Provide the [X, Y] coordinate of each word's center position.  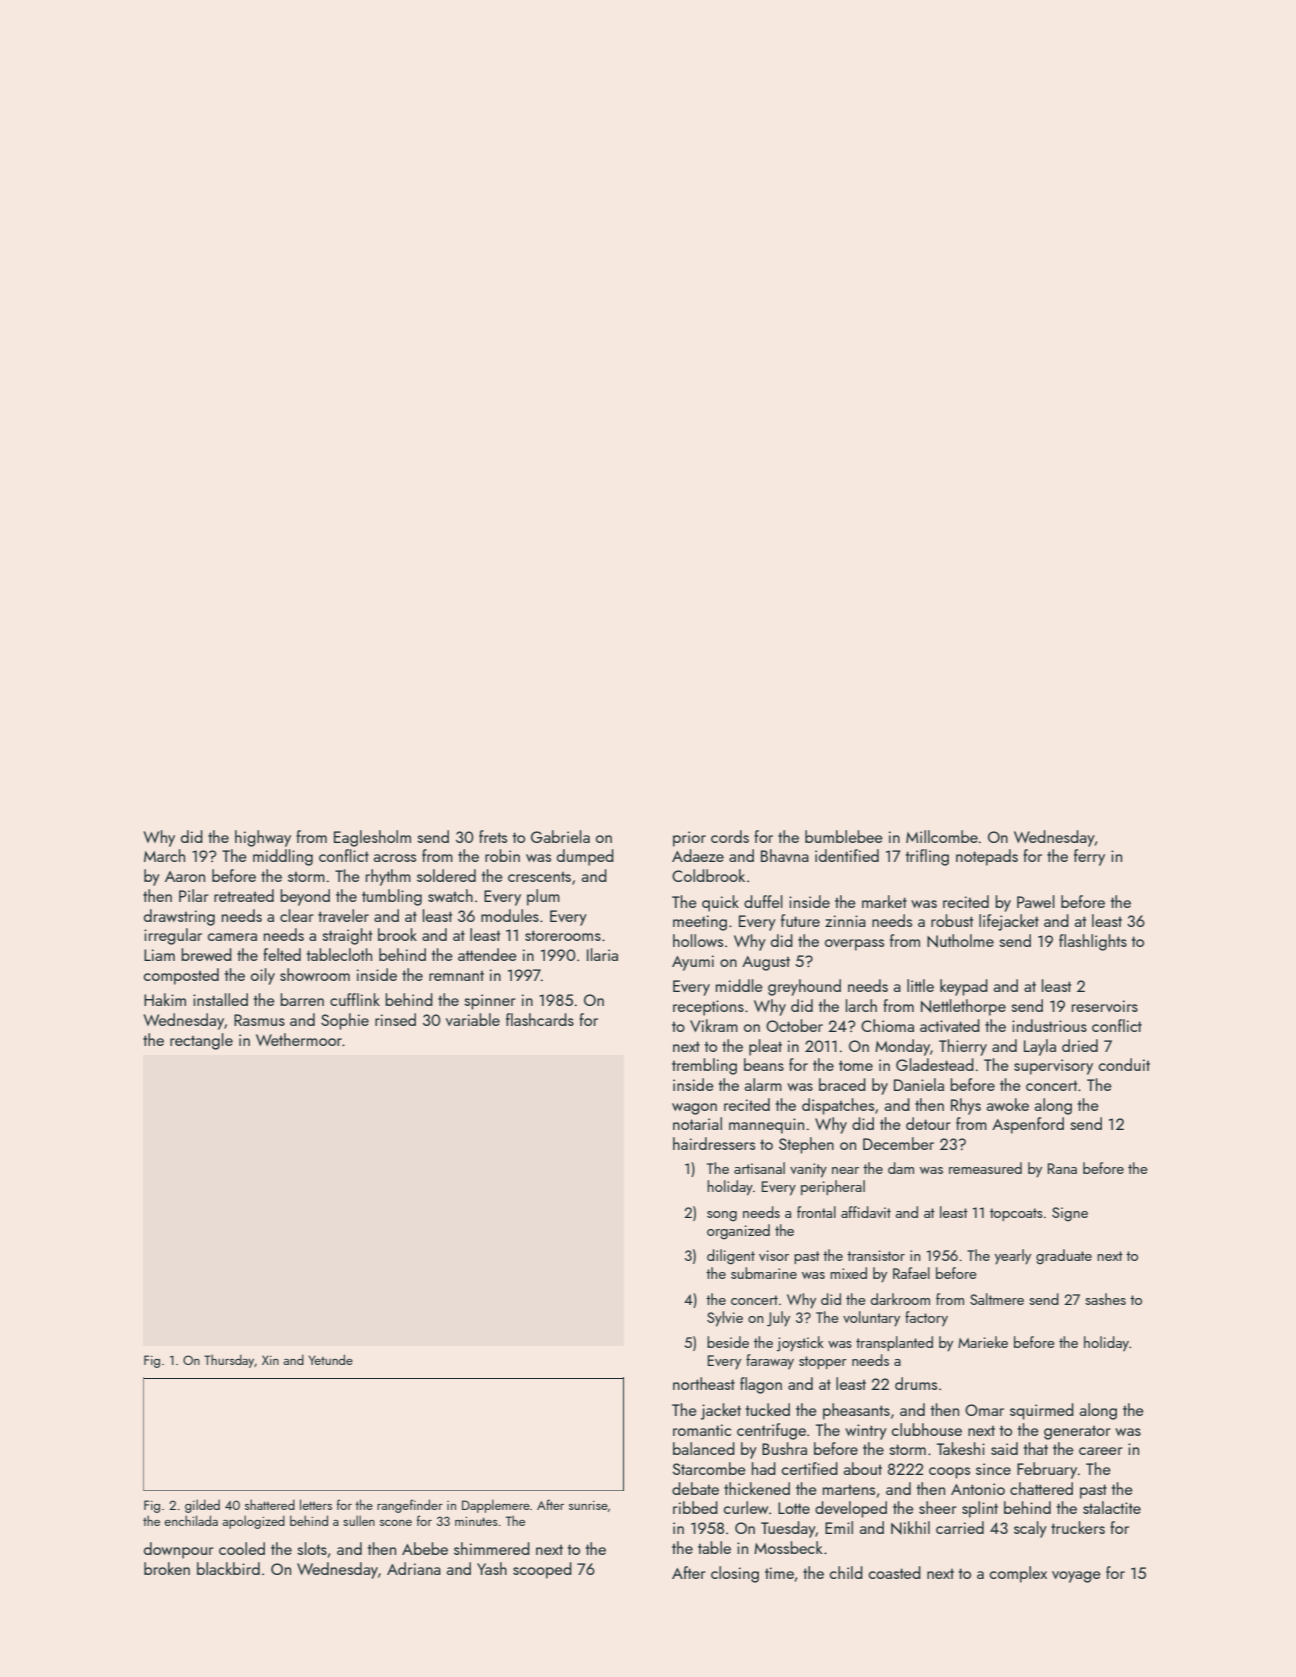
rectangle [201, 1041]
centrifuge [771, 1431]
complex [1018, 1574]
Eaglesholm [372, 838]
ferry [1089, 857]
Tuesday [788, 1529]
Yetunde [331, 1359]
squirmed [1042, 1411]
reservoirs [1105, 1006]
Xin [270, 1360]
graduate [1064, 1257]
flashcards [540, 1019]
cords [730, 836]
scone [396, 1523]
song [722, 1216]
